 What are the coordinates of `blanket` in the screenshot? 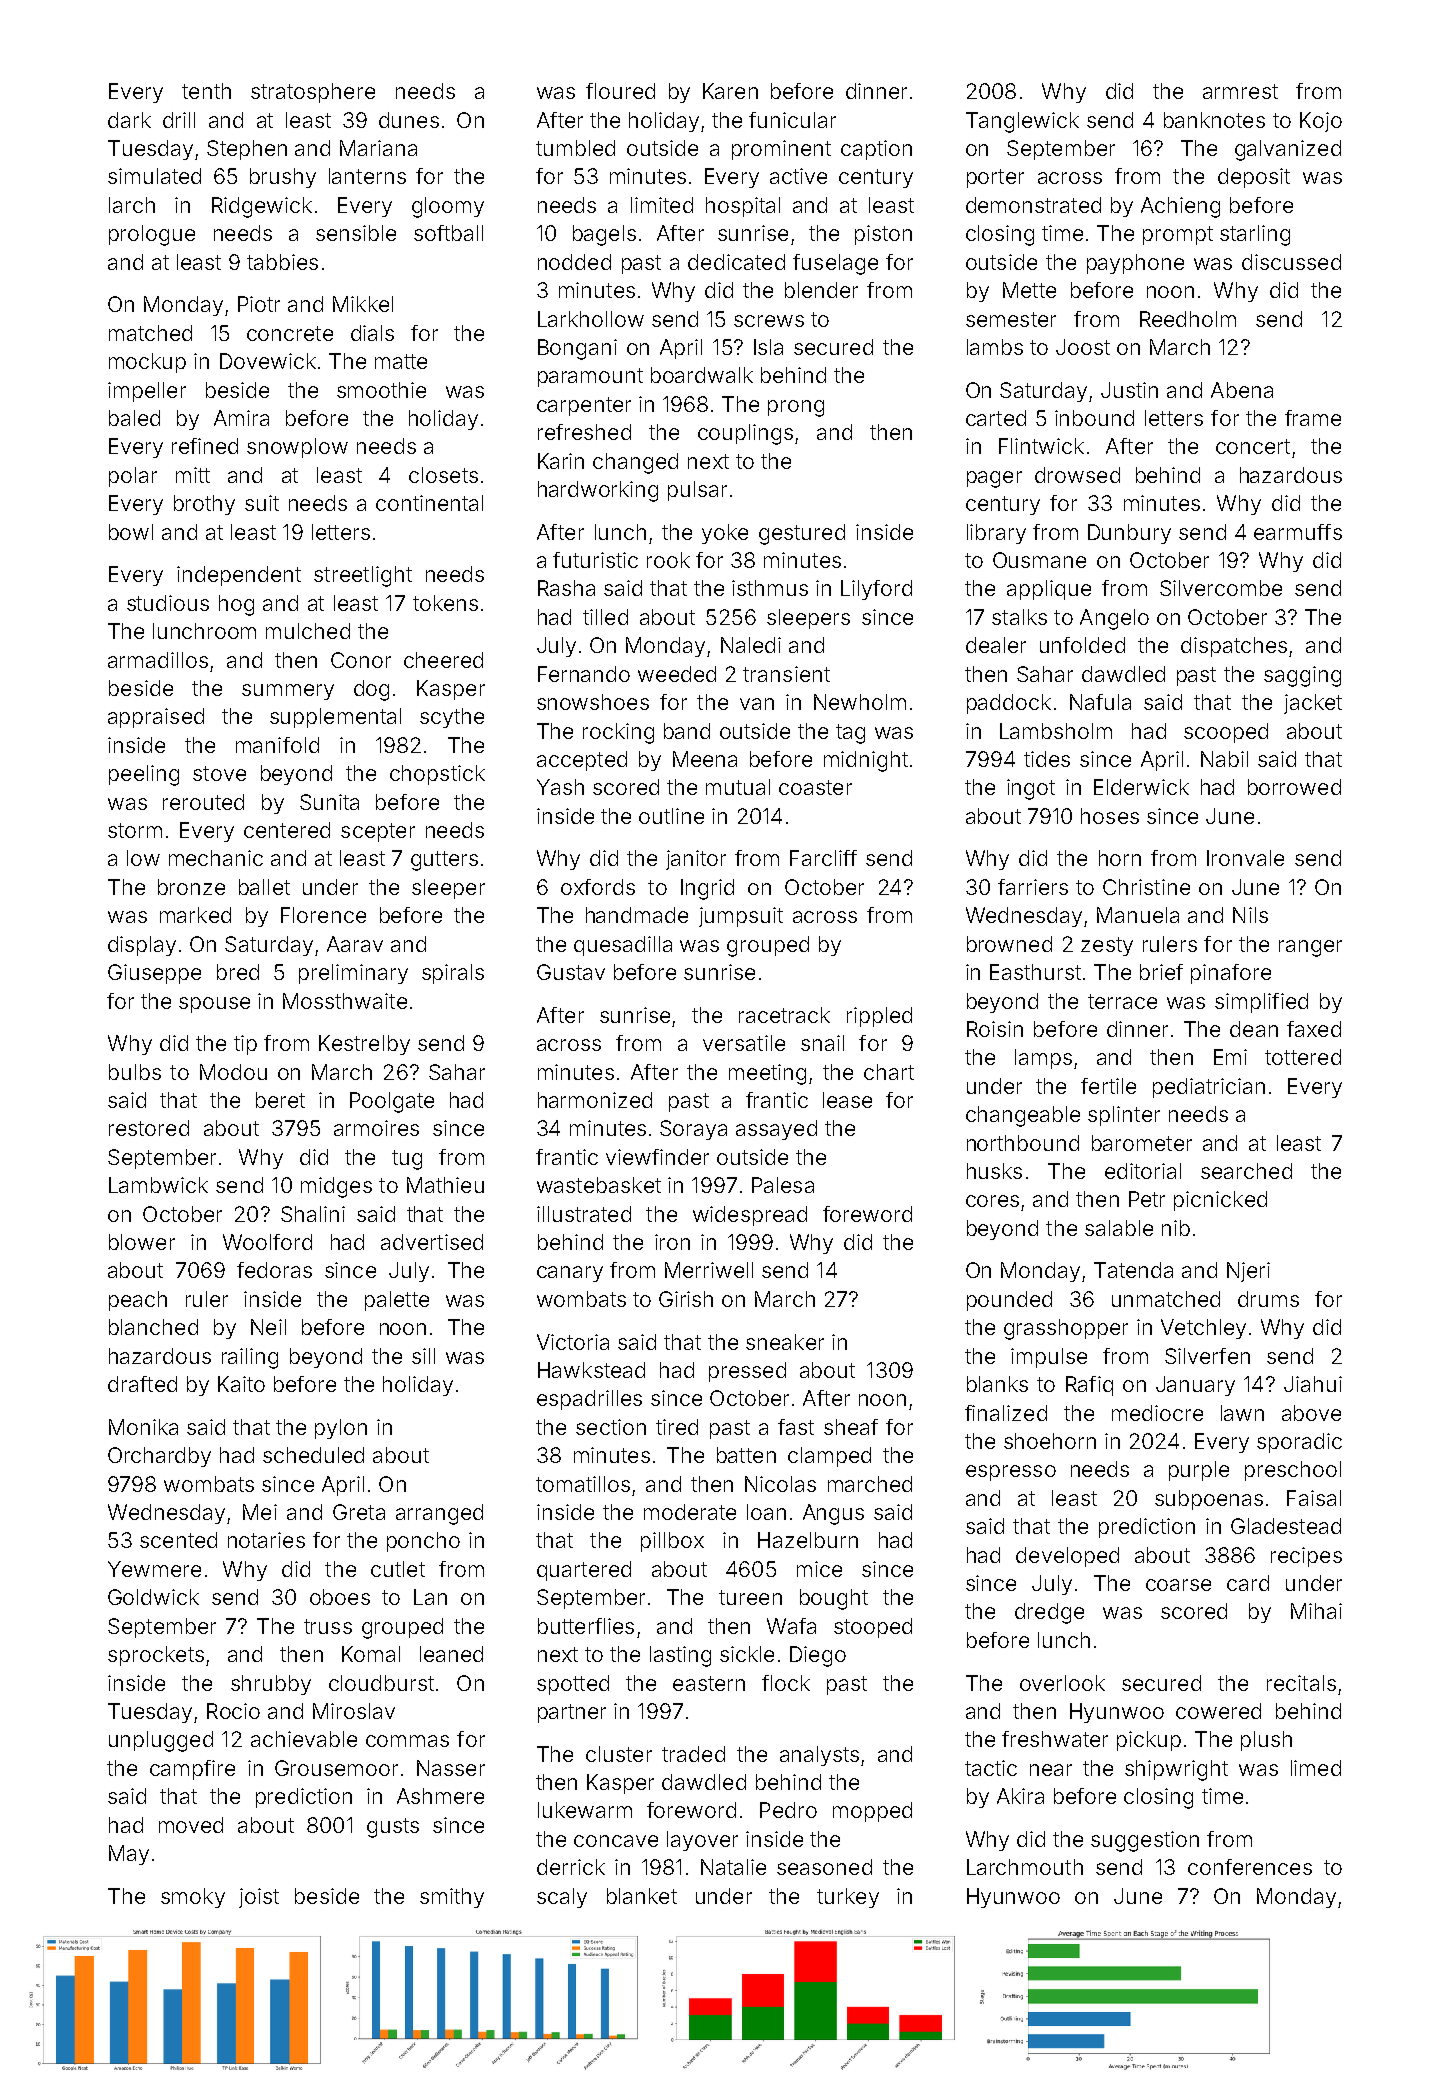 It's located at (642, 1896).
